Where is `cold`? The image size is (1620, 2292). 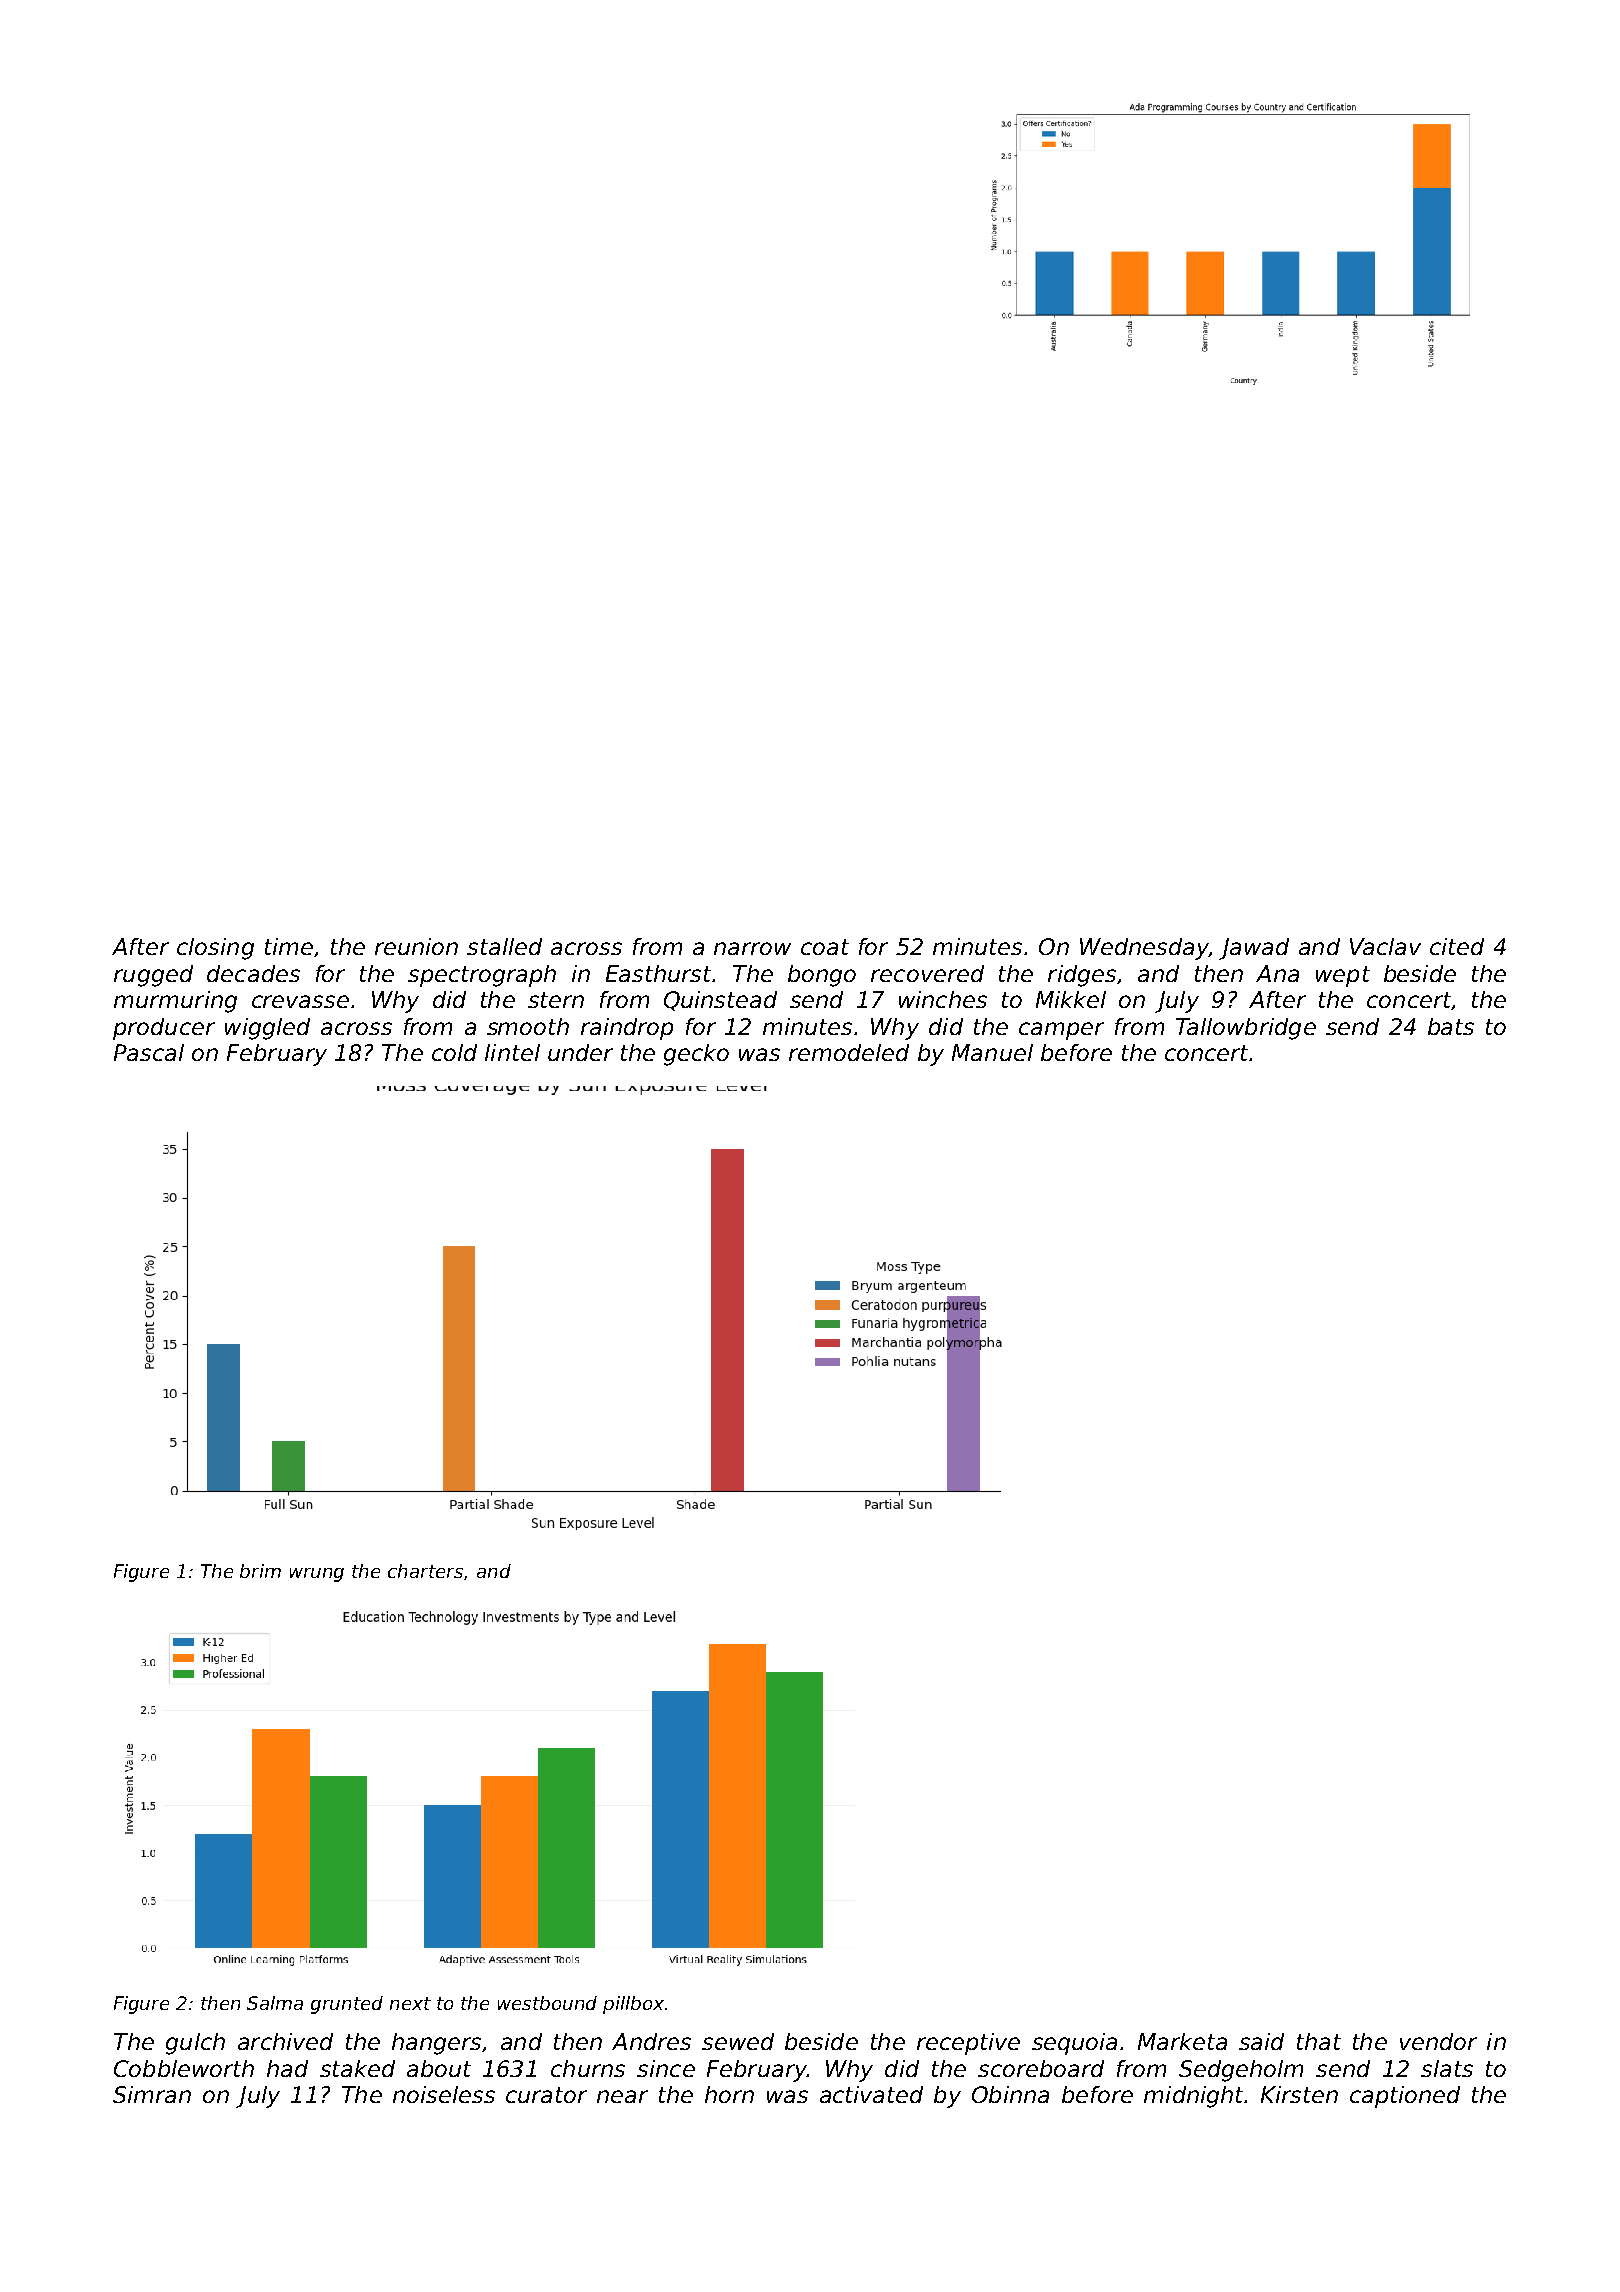
cold is located at coordinates (454, 1052).
